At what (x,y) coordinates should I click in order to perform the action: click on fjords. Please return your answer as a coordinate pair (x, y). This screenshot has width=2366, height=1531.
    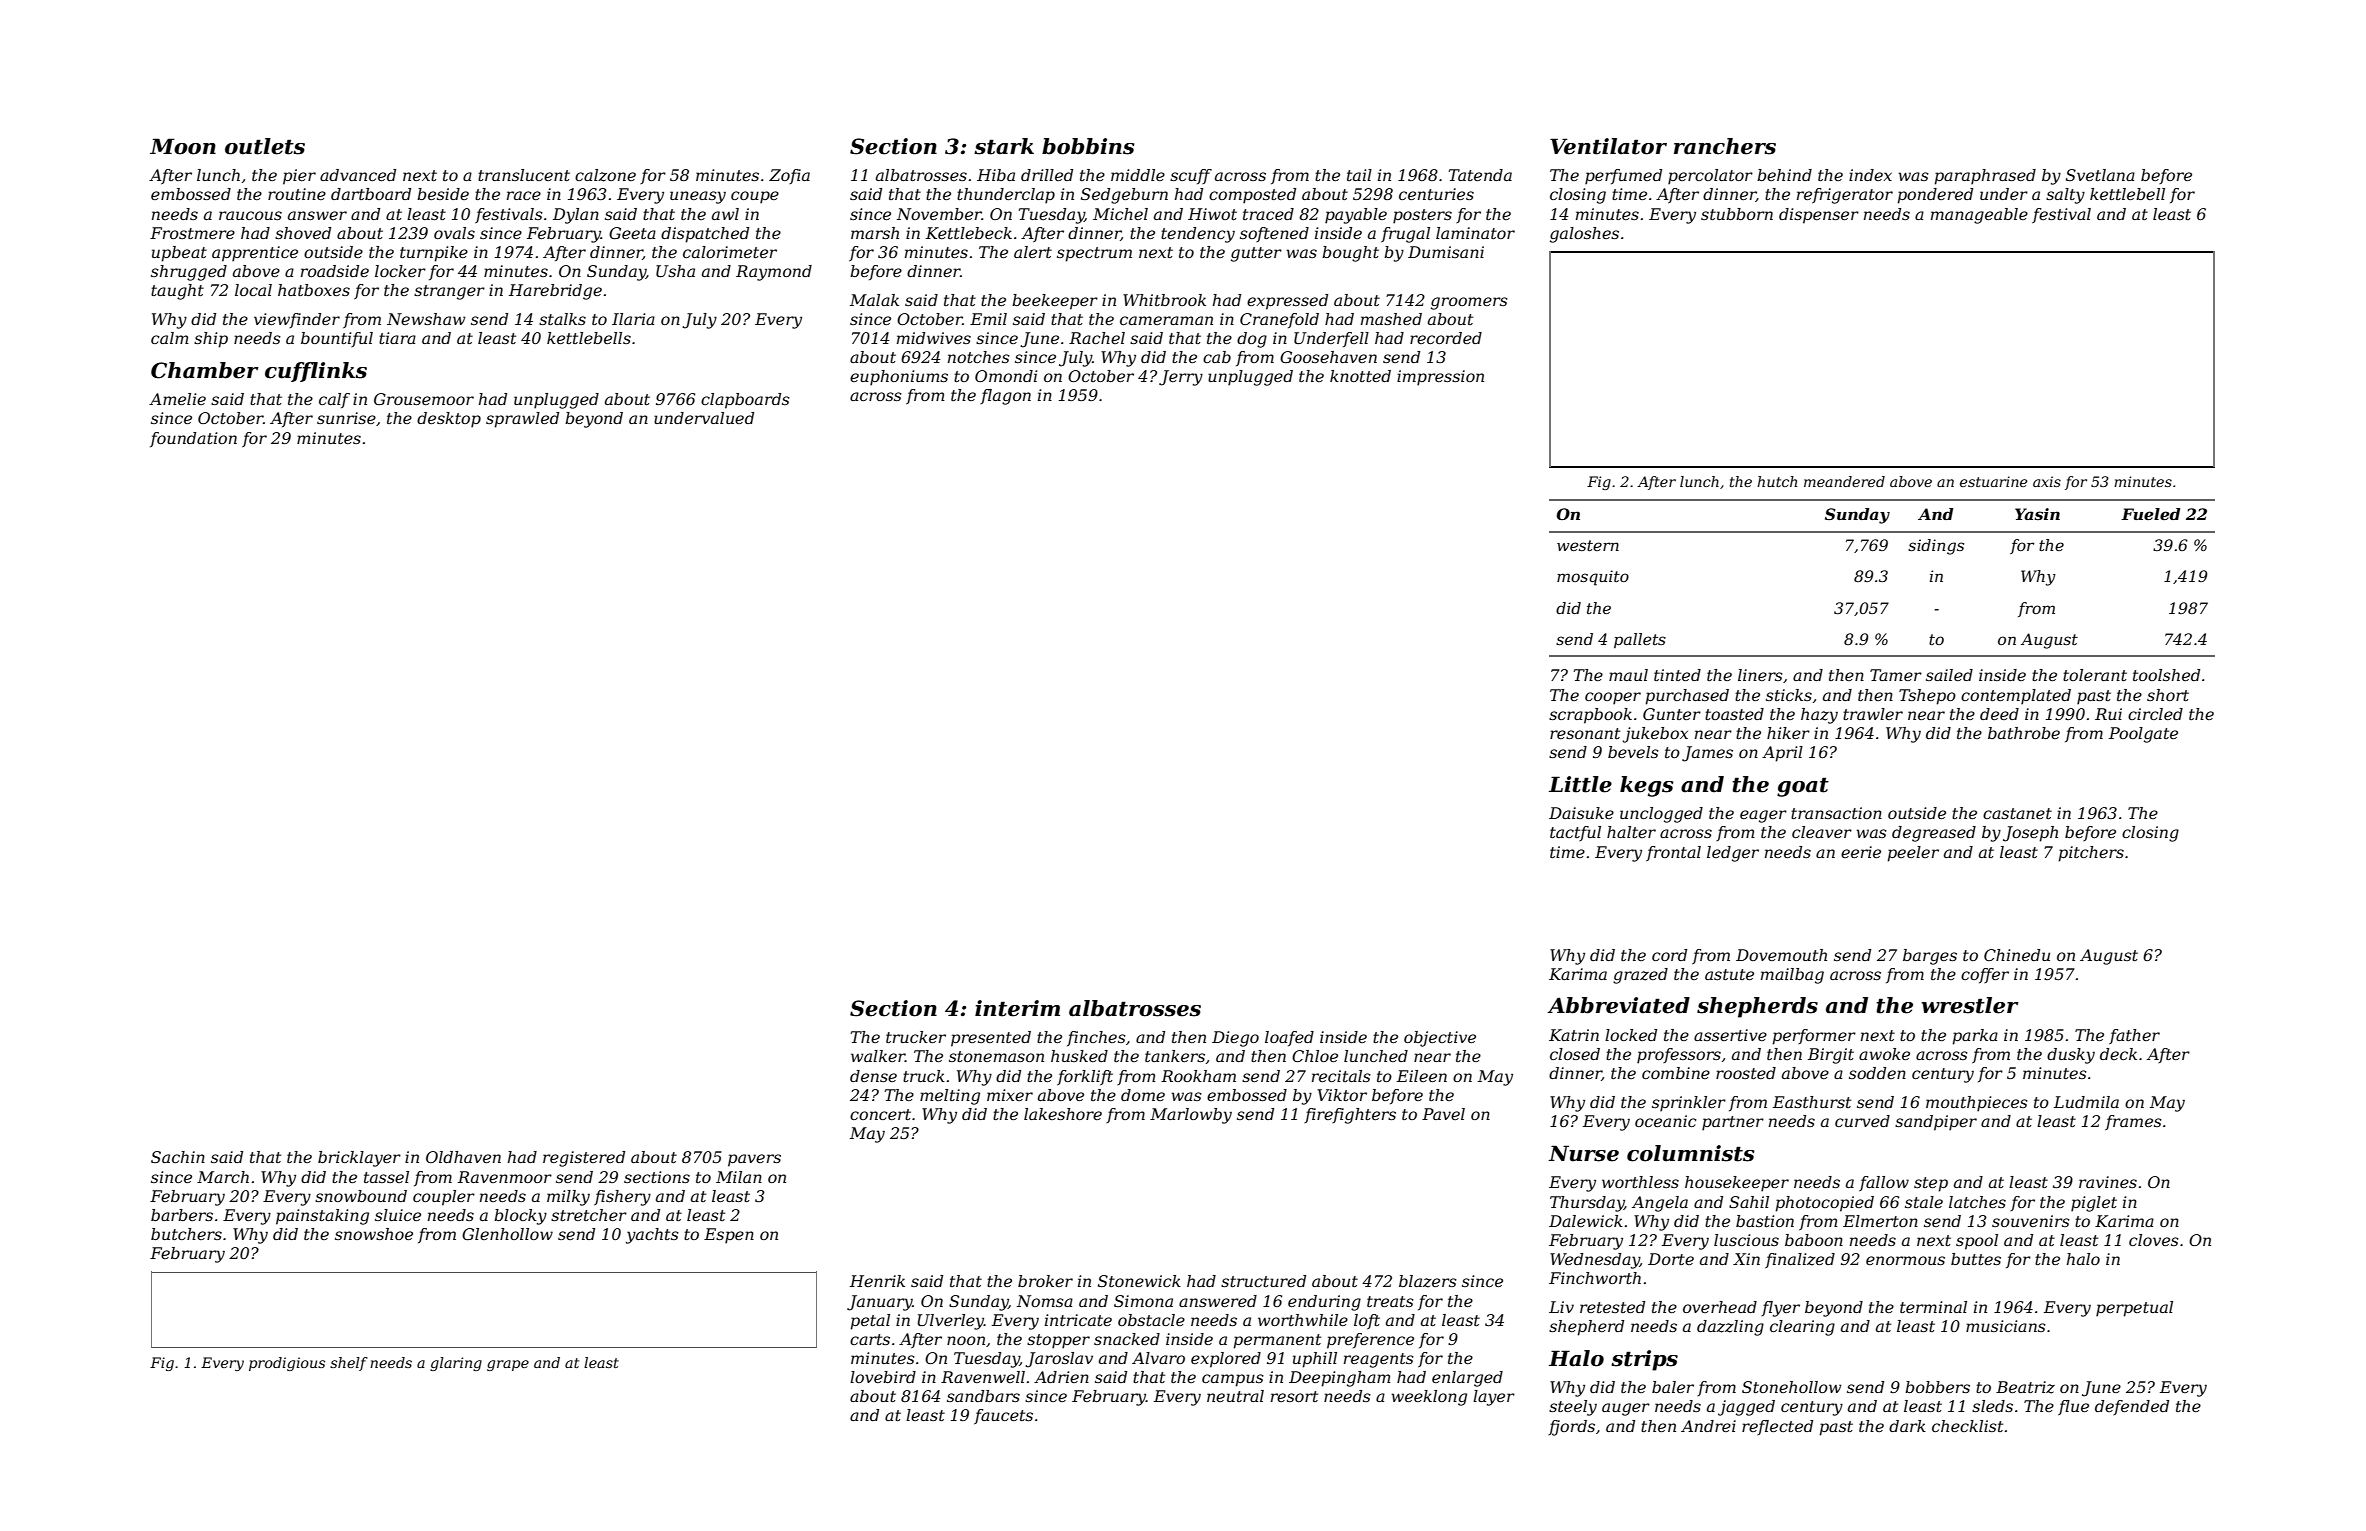
    Looking at the image, I should click on (1571, 1428).
